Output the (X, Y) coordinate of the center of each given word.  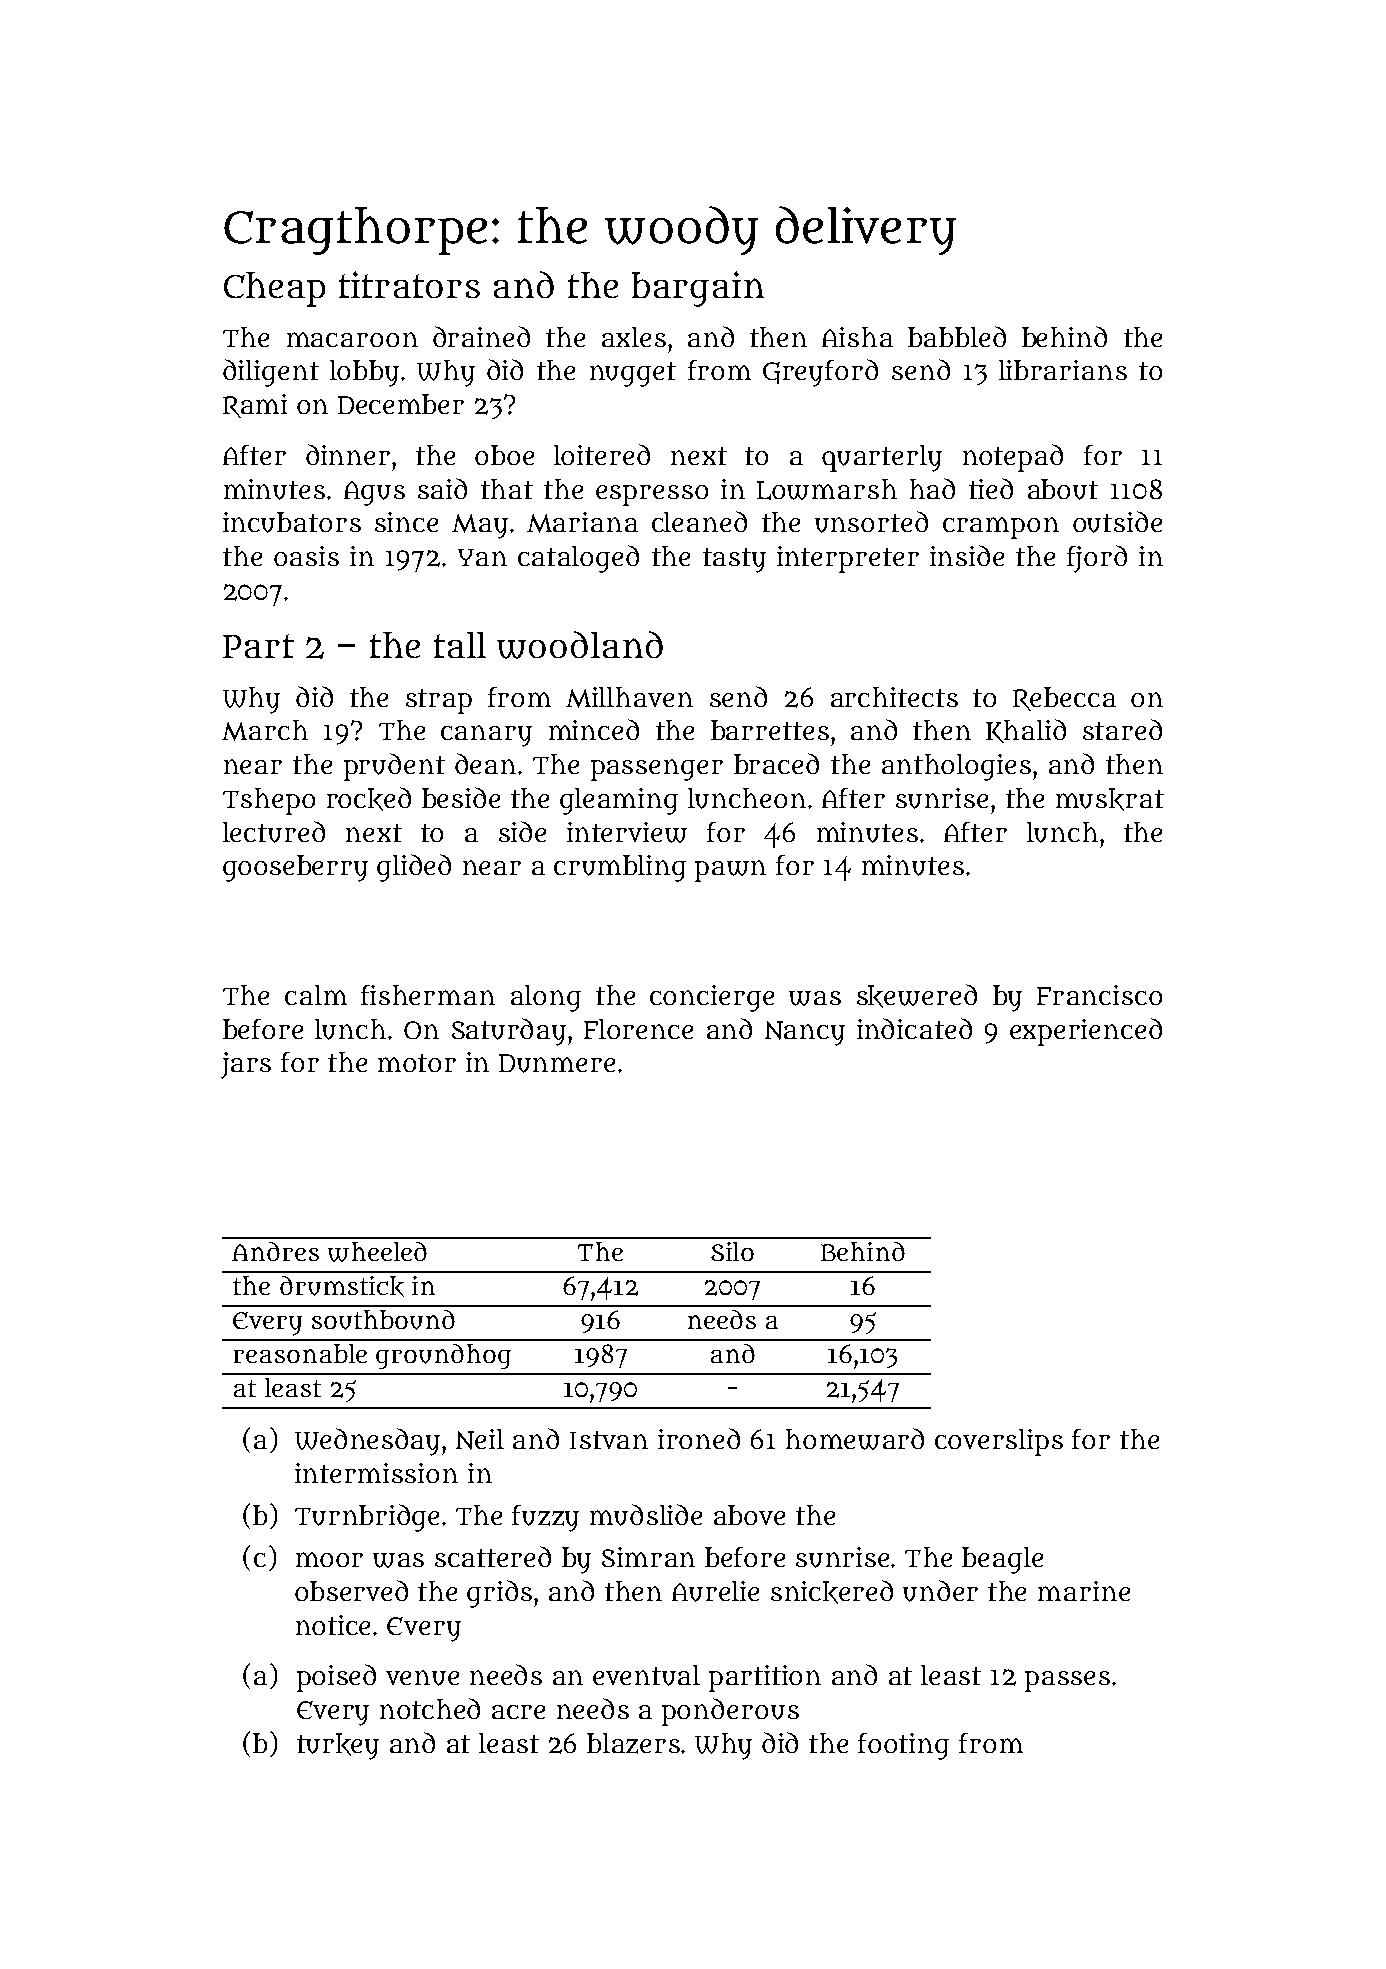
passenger (657, 770)
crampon (1001, 528)
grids (499, 1594)
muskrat (1110, 799)
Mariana (582, 522)
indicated (914, 1028)
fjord (1097, 559)
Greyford (820, 373)
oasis (306, 556)
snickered (832, 1592)
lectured (274, 832)
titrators (409, 284)
